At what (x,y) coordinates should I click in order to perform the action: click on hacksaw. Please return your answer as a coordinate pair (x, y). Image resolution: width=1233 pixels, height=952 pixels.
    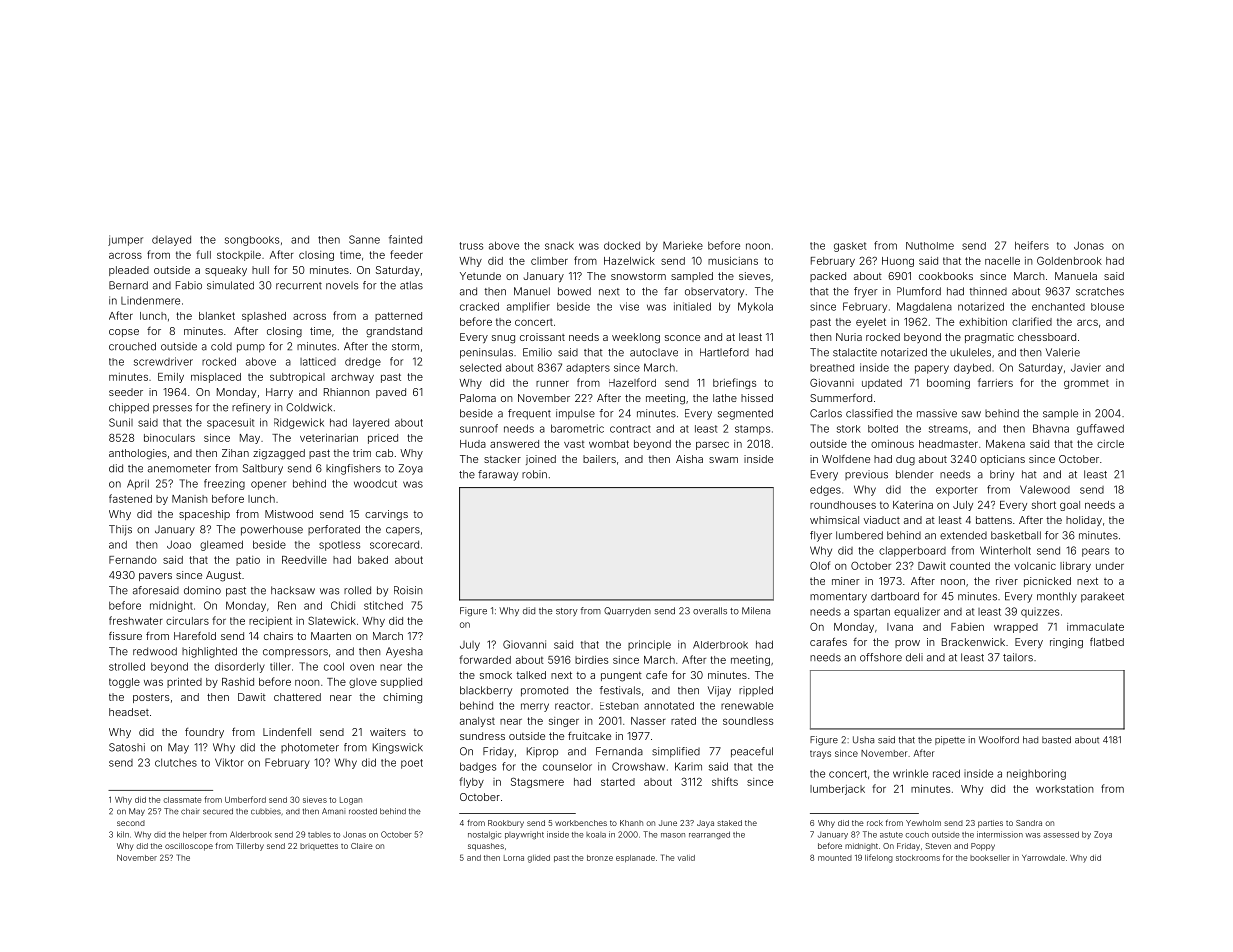
    Looking at the image, I should click on (293, 590).
